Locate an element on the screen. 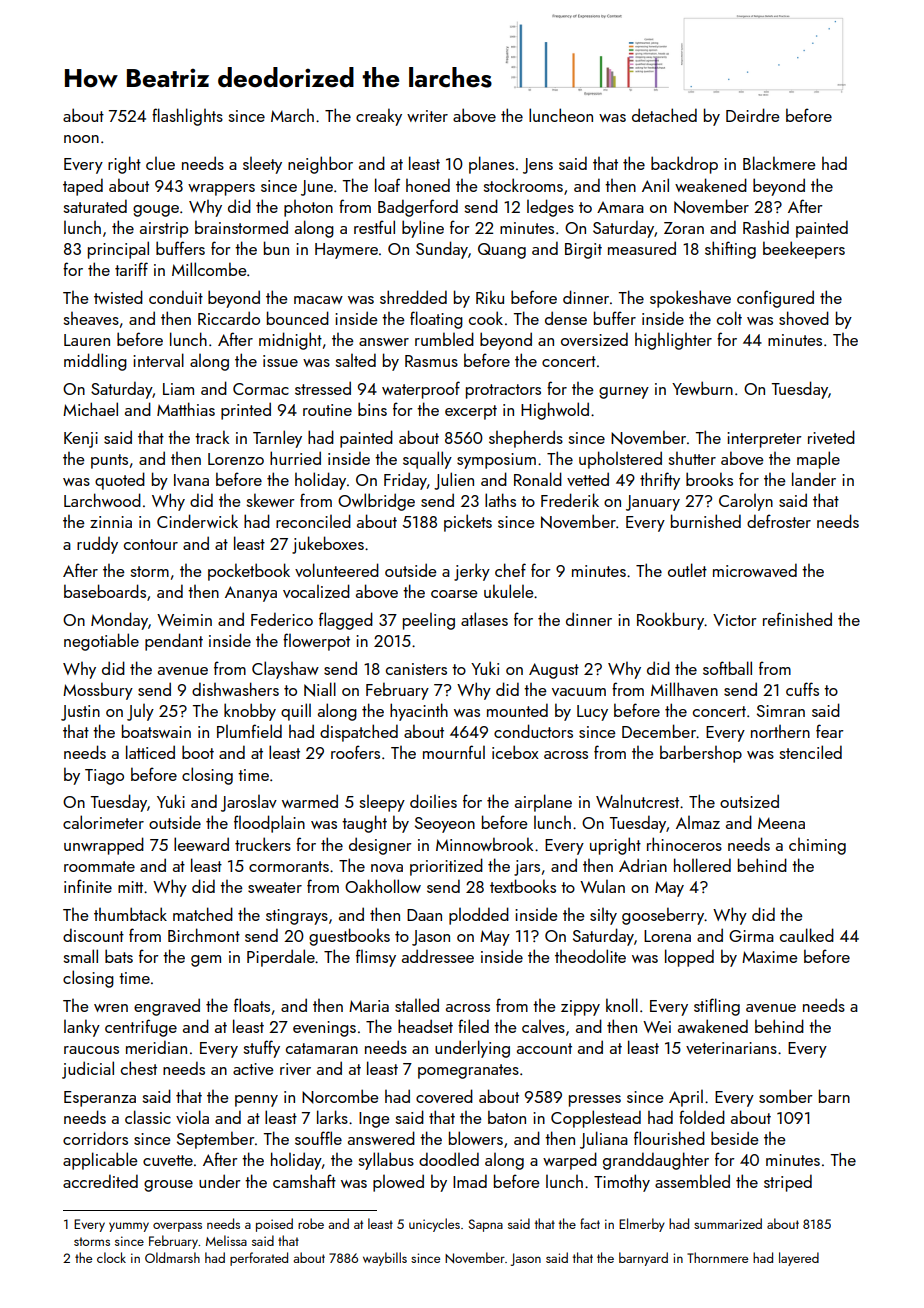 The height and width of the screenshot is (1308, 924). Jens is located at coordinates (538, 166).
